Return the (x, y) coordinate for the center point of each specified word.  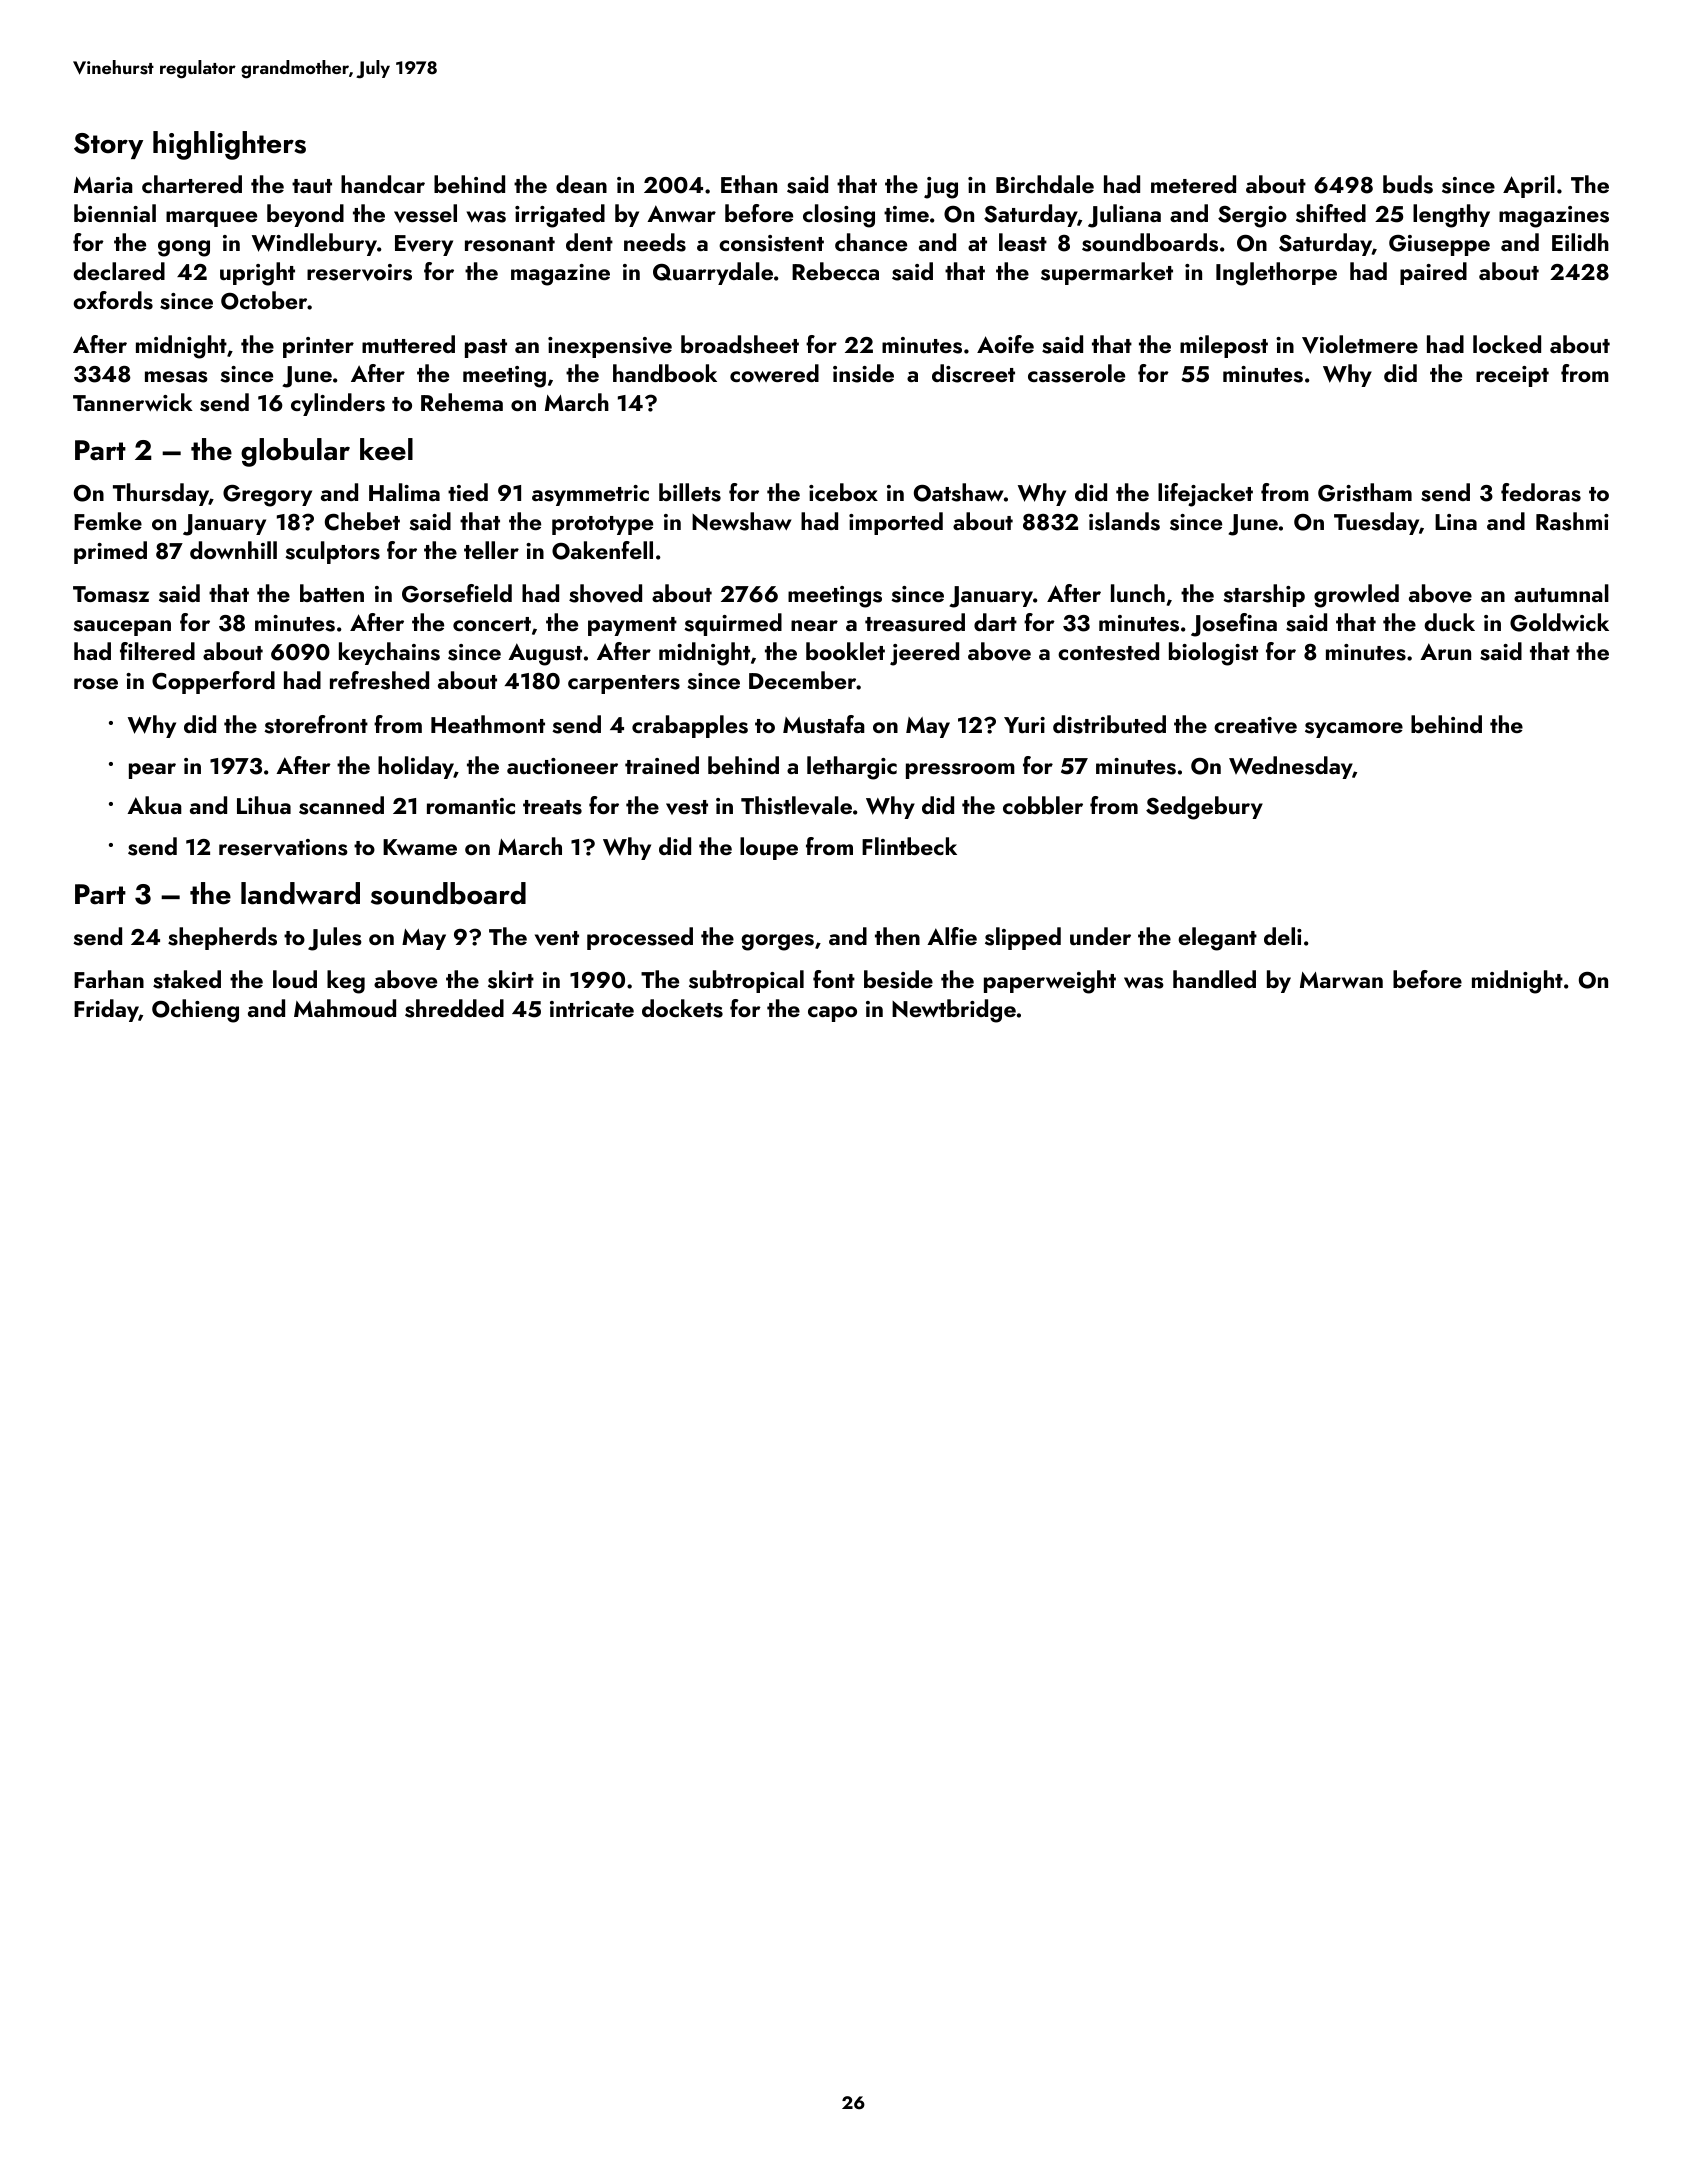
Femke (108, 521)
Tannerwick (133, 402)
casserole (1076, 373)
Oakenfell (602, 550)
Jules (335, 939)
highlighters (229, 145)
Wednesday (1290, 767)
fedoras (1541, 492)
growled (1356, 596)
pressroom (960, 771)
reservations (283, 847)
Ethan (749, 184)
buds (1408, 184)
